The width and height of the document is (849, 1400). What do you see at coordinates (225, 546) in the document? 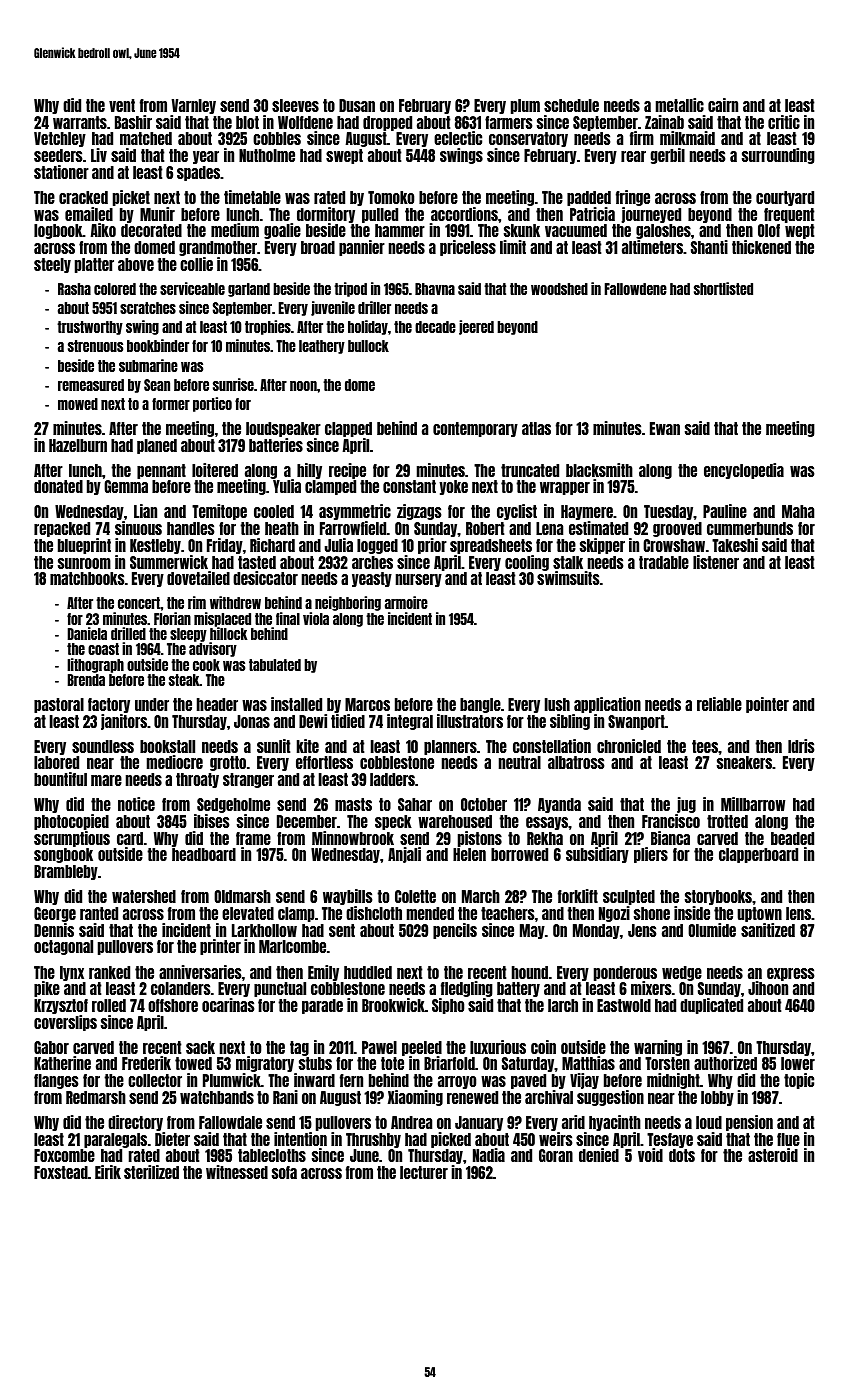
I see `Friday` at bounding box center [225, 546].
